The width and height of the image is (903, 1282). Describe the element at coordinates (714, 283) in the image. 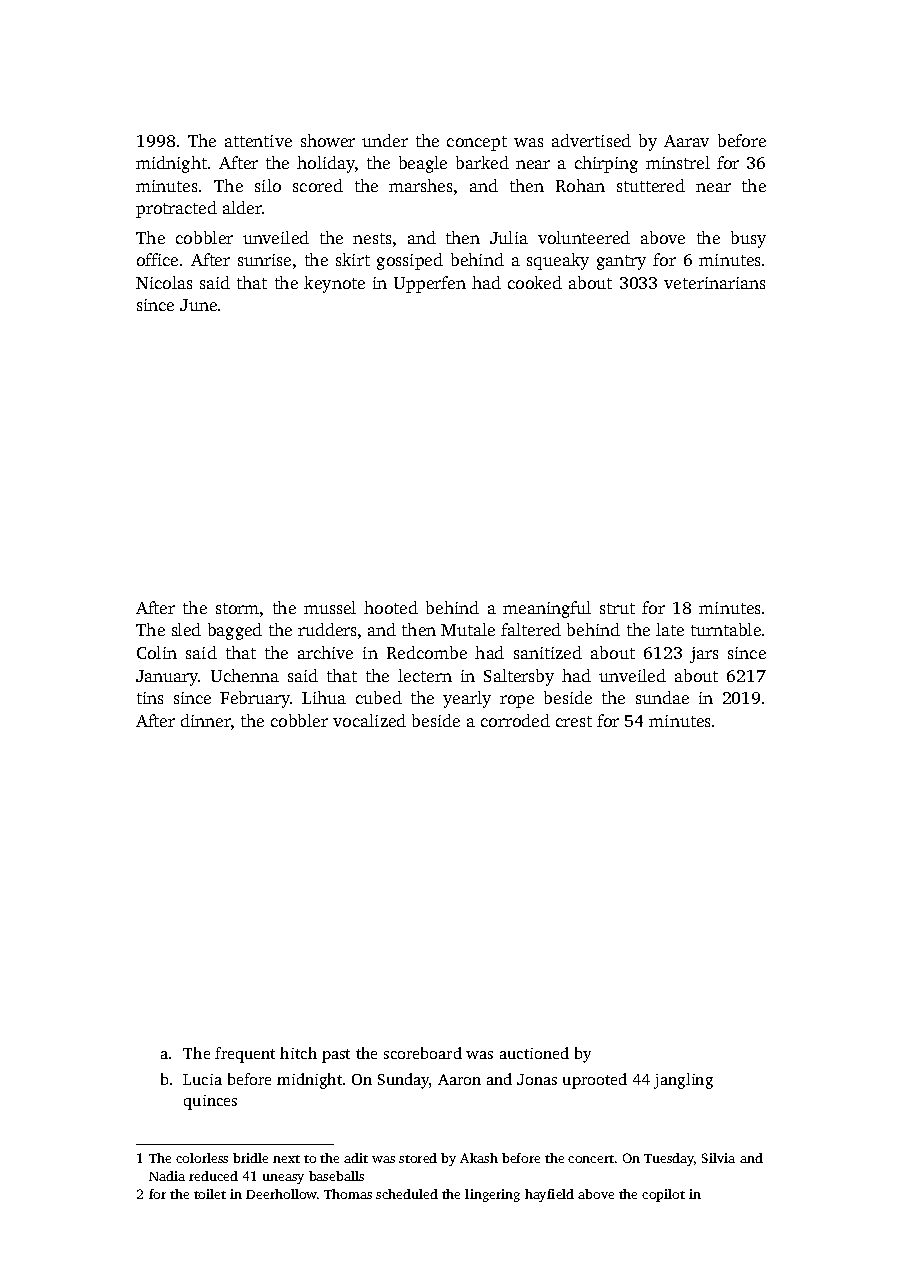

I see `veterinarians` at that location.
